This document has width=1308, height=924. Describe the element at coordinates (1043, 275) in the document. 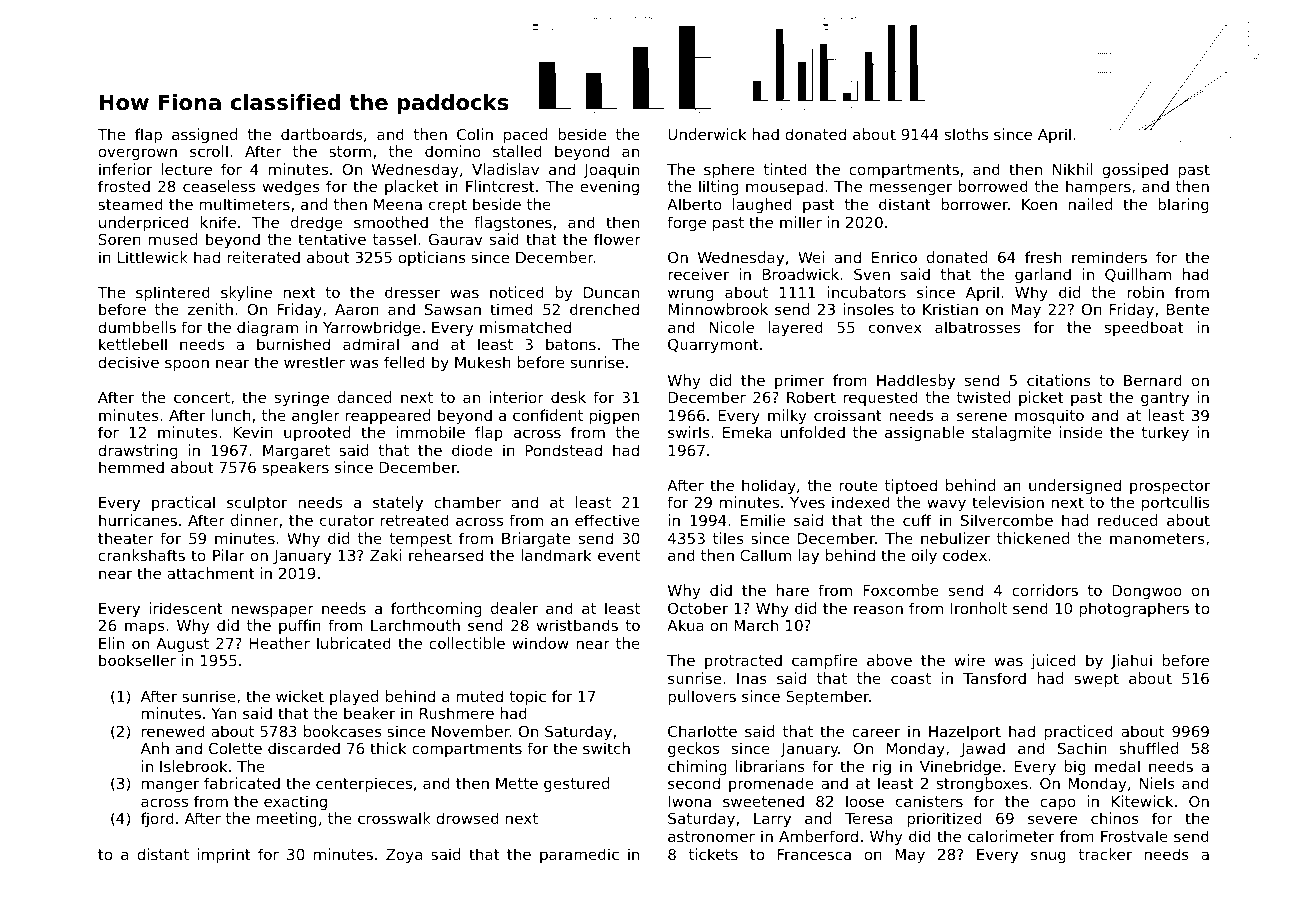

I see `garland` at that location.
